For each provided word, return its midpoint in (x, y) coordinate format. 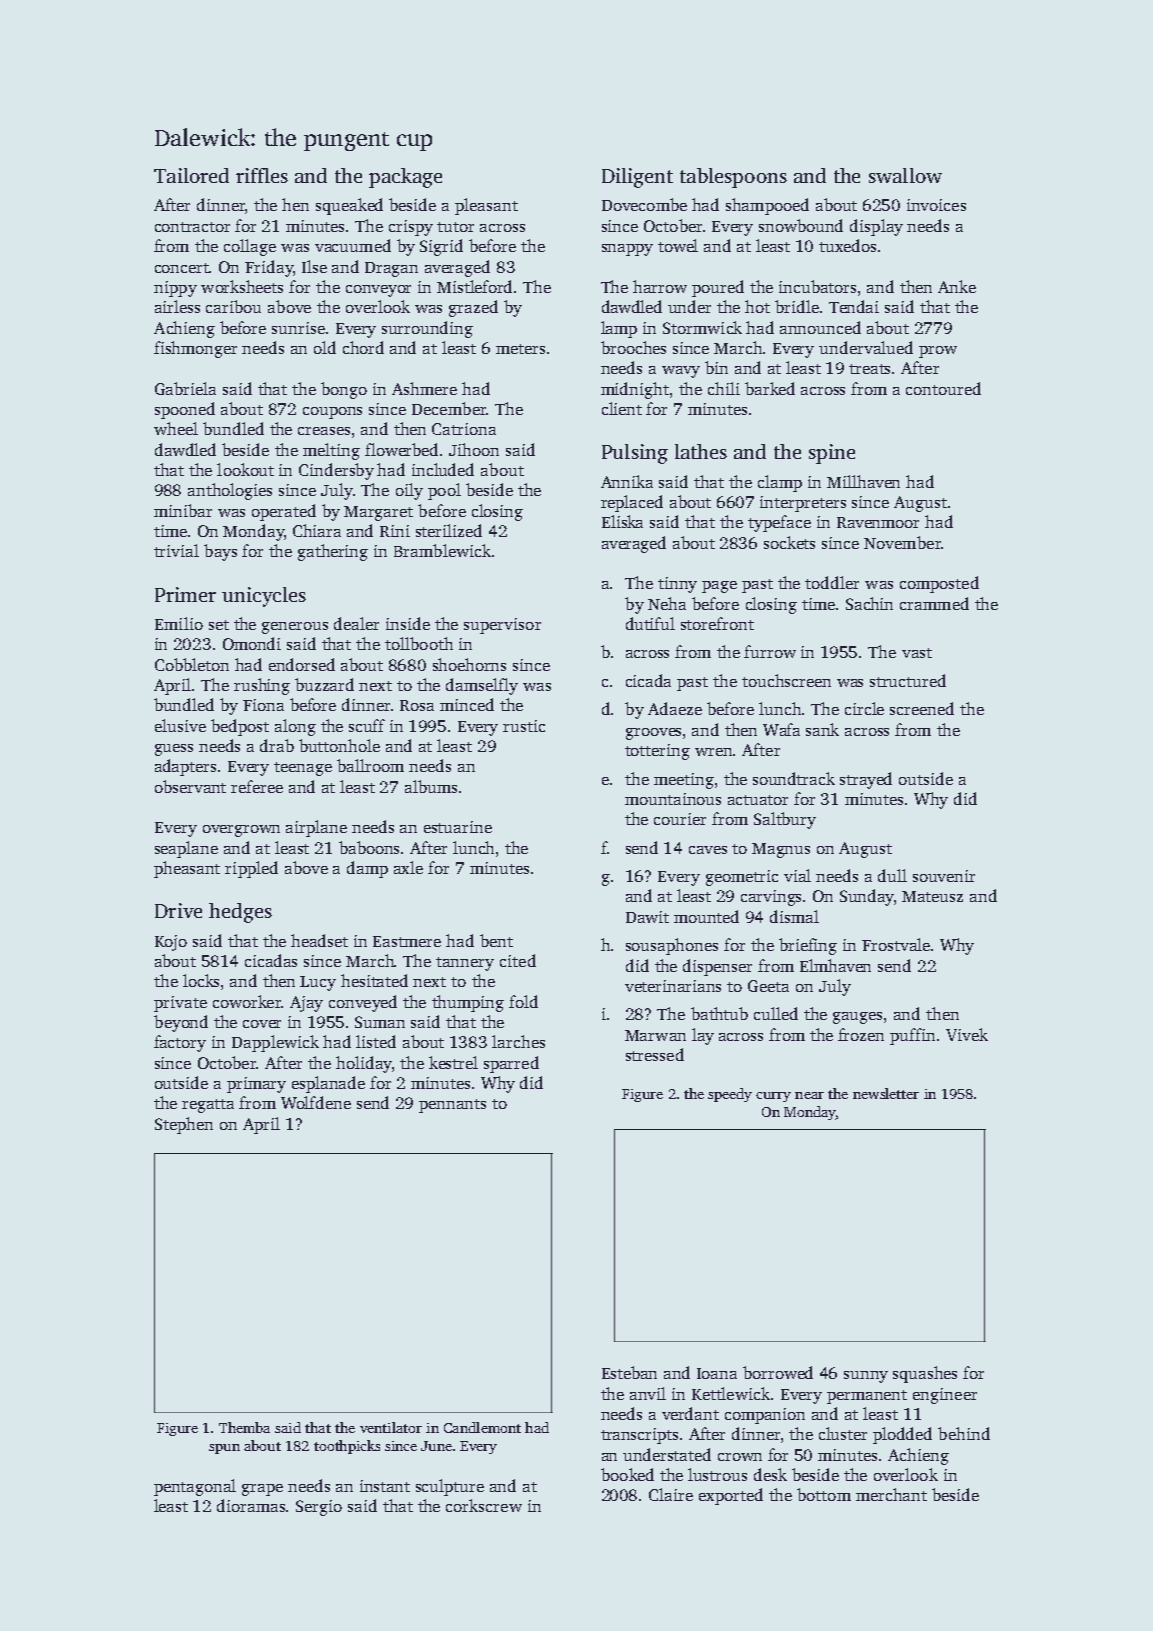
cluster (843, 1433)
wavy (681, 372)
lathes (701, 451)
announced (820, 327)
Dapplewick (275, 1043)
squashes (925, 1374)
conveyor (378, 291)
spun (224, 1449)
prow (938, 352)
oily (409, 491)
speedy (730, 1095)
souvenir (944, 876)
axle (408, 867)
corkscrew (484, 1505)
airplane (316, 828)
